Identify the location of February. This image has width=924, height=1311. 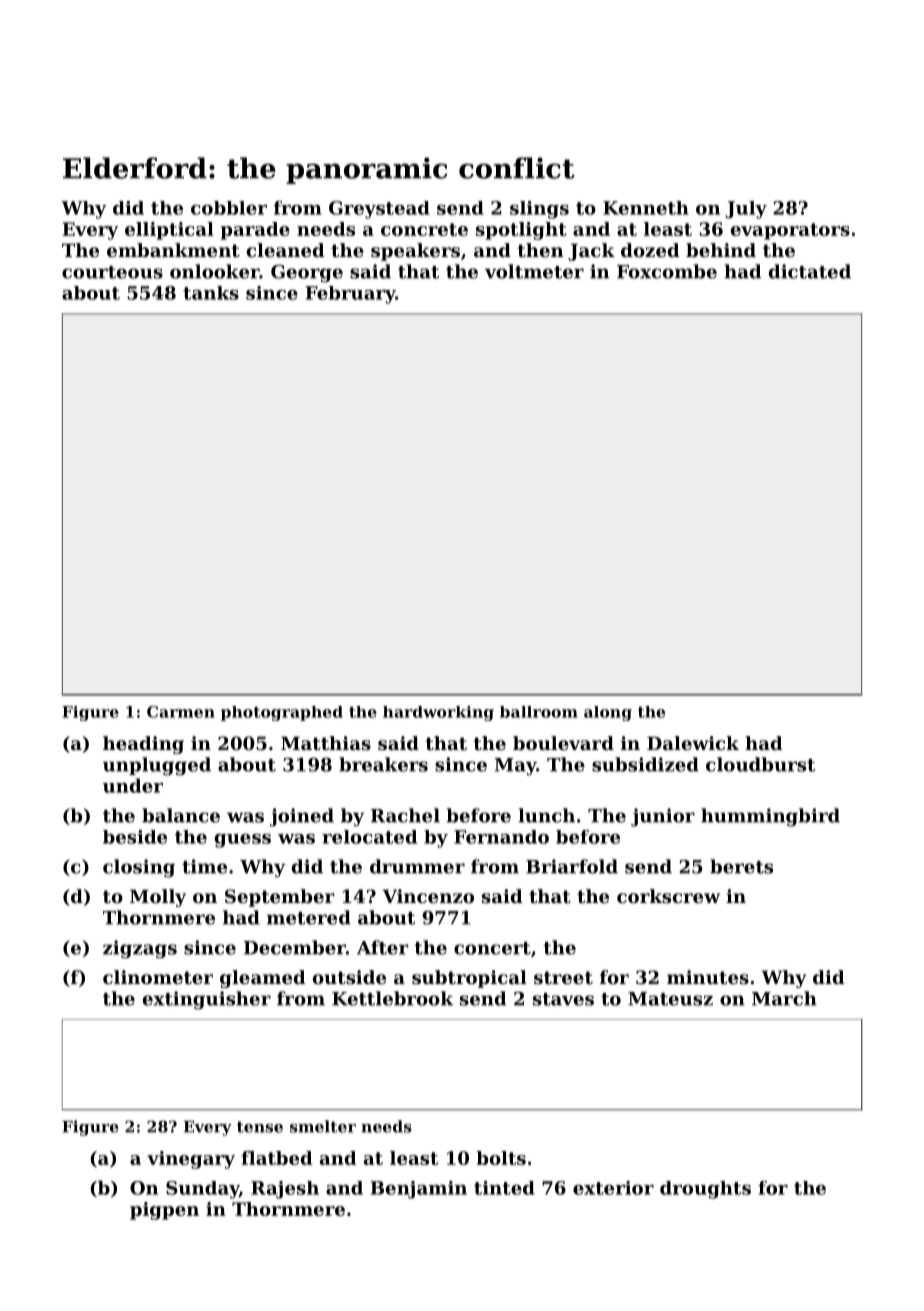
(350, 295).
